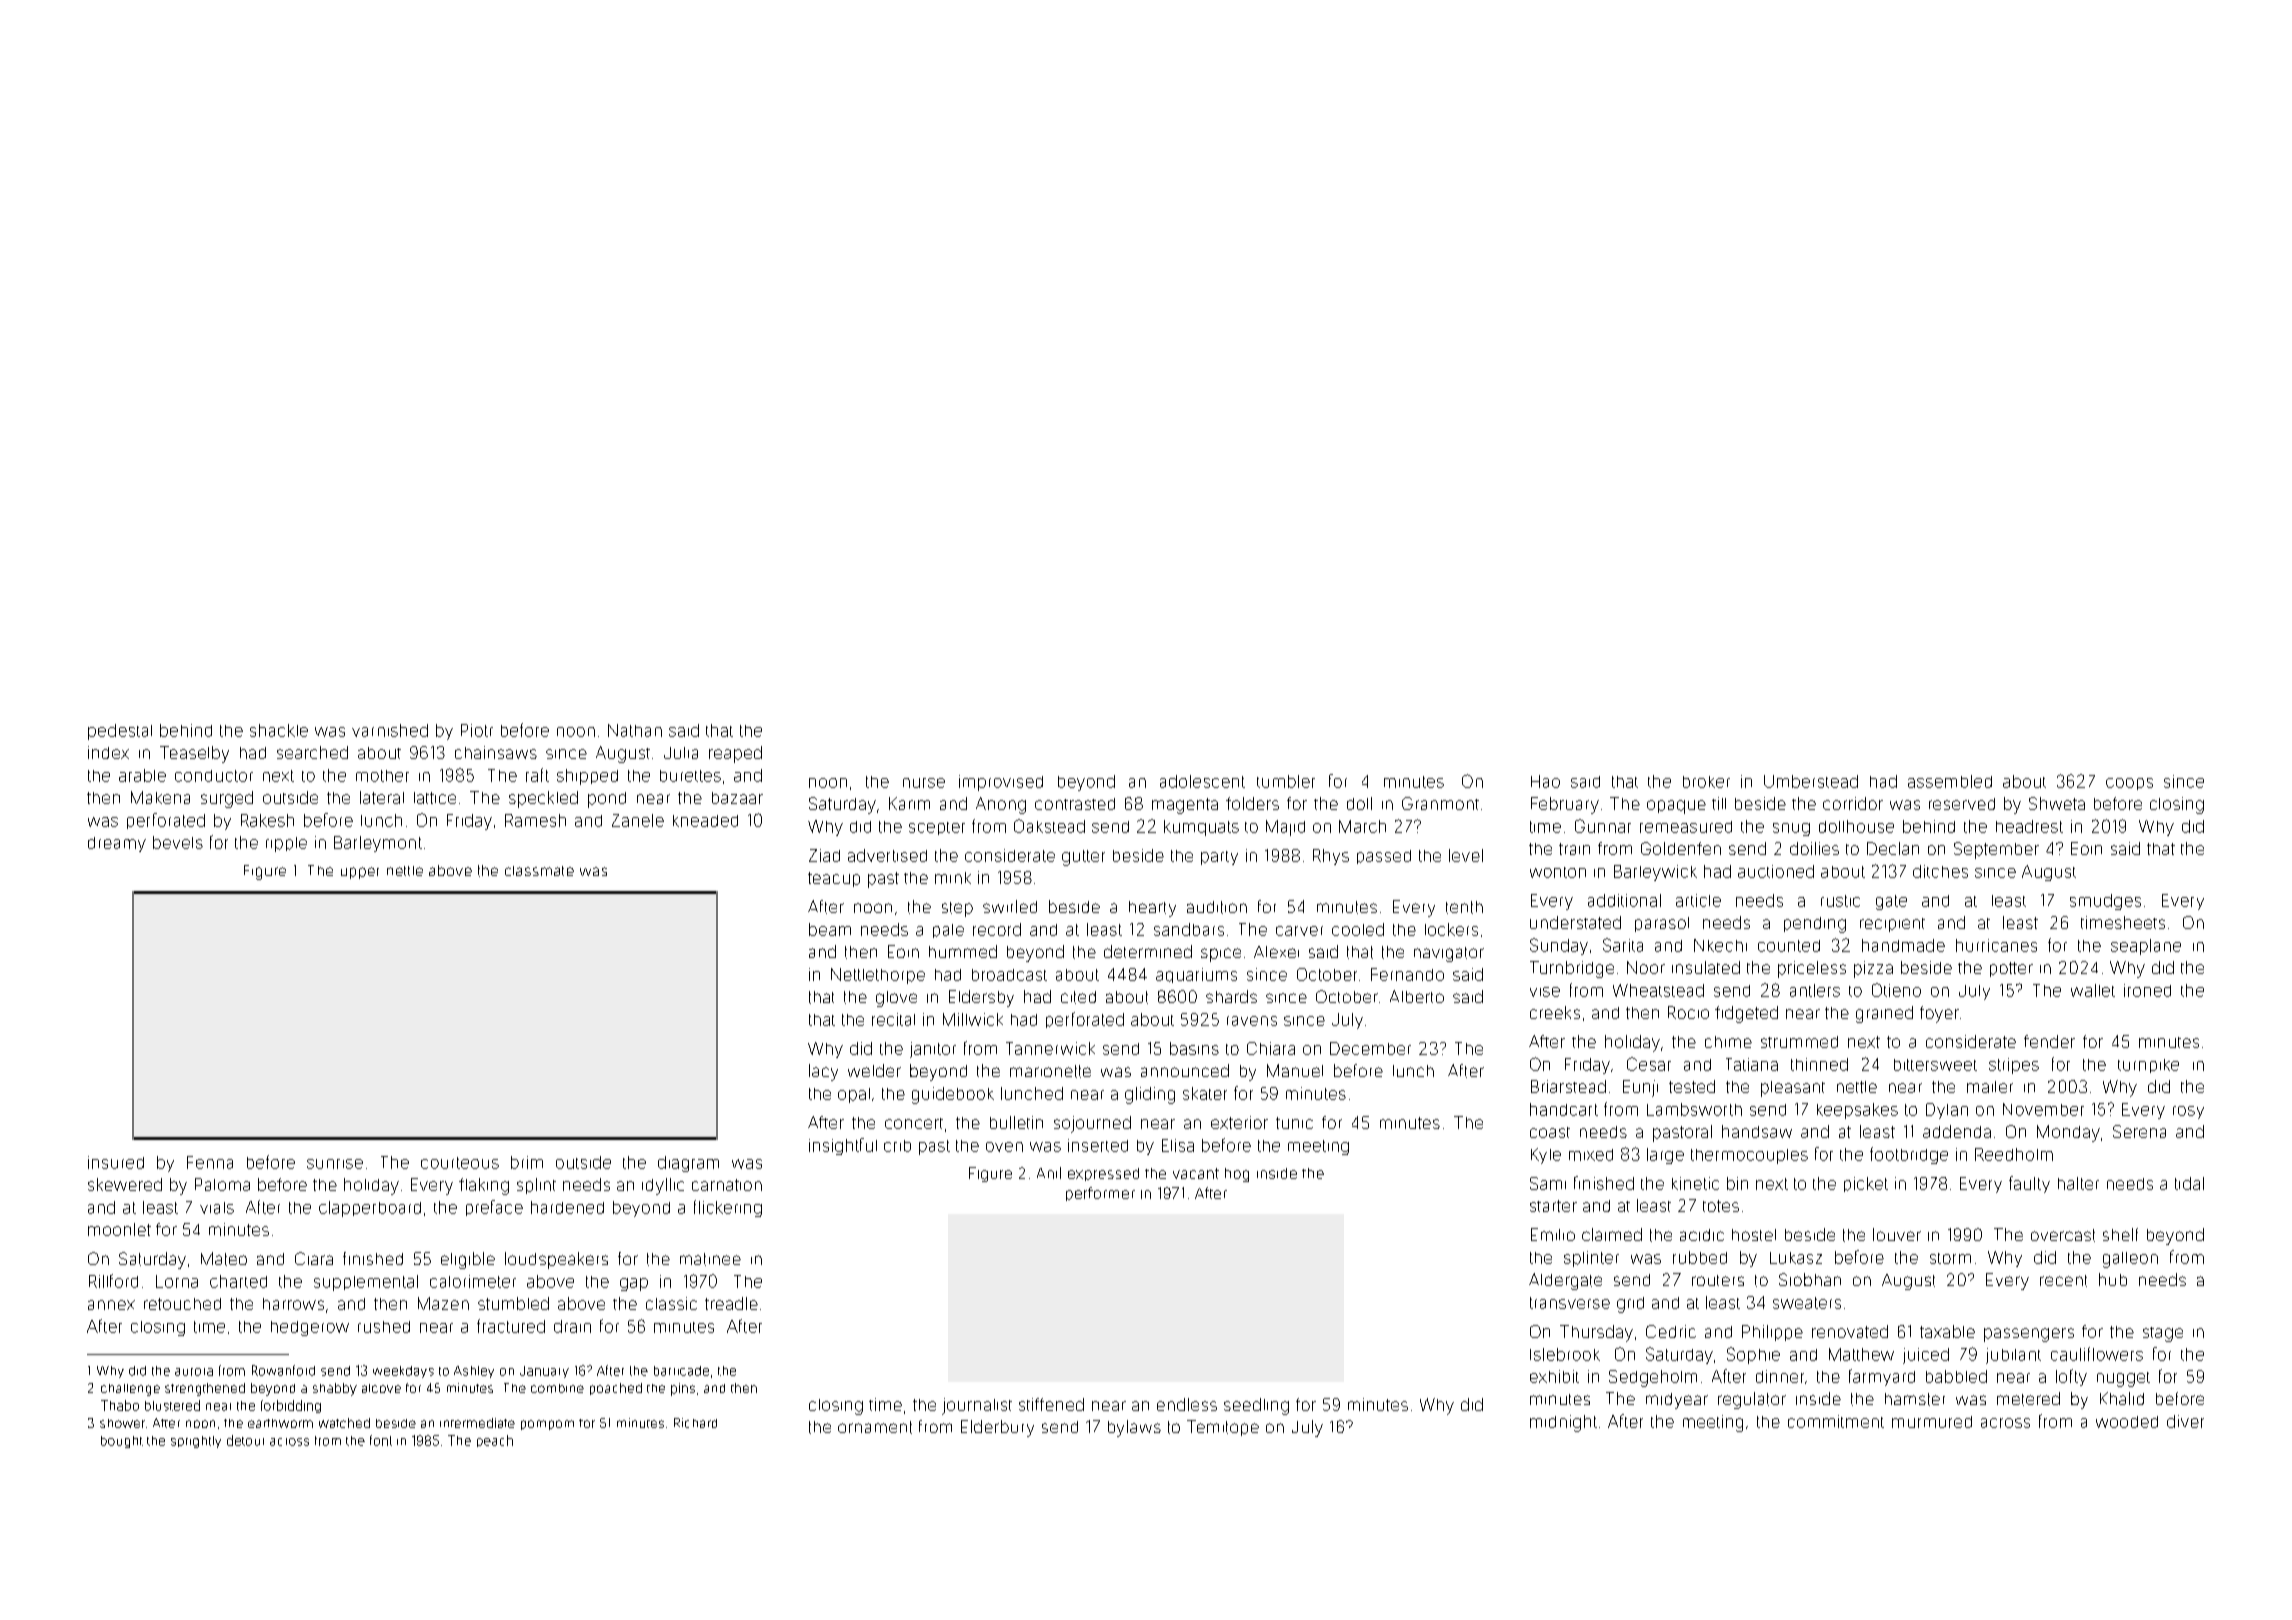 The height and width of the screenshot is (1620, 2292). What do you see at coordinates (1237, 1175) in the screenshot?
I see `hog` at bounding box center [1237, 1175].
